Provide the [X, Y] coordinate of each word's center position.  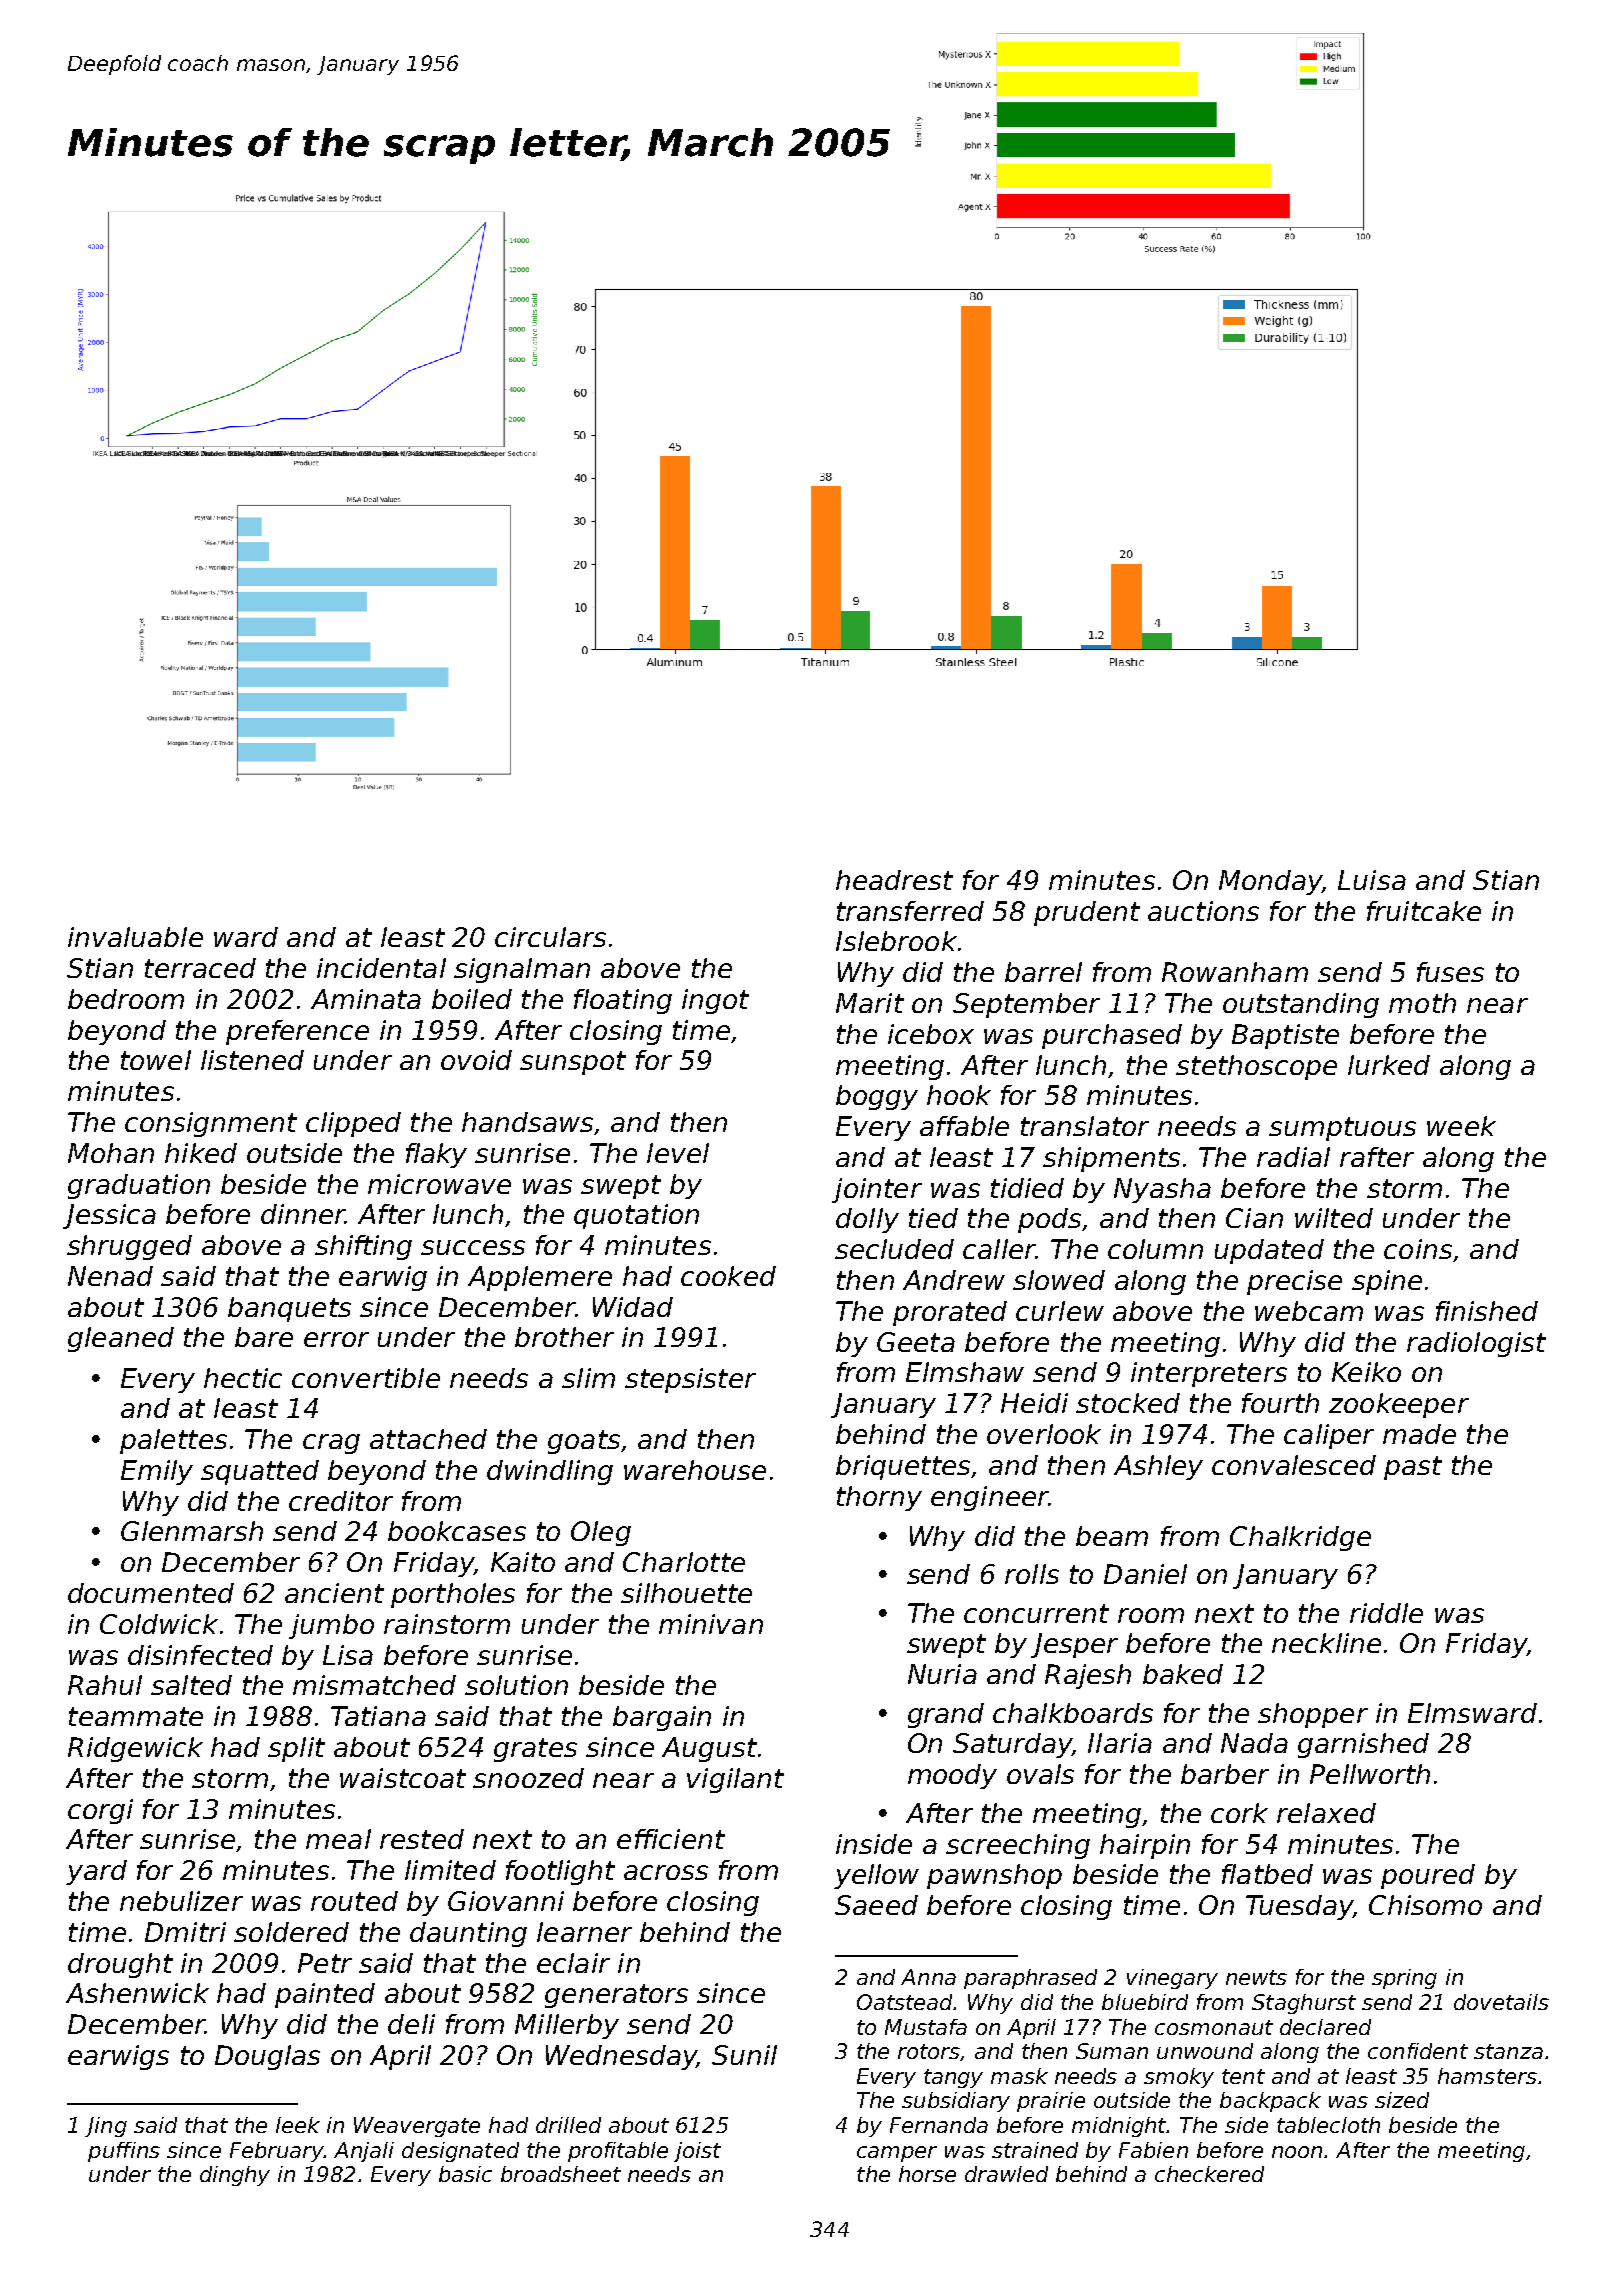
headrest [894, 880]
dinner [303, 1214]
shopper [1313, 1715]
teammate [136, 1716]
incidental [381, 968]
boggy [877, 1097]
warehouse [695, 1470]
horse [927, 2174]
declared [1325, 2027]
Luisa [1372, 880]
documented [151, 1593]
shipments [1111, 1159]
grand [946, 1715]
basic [465, 2174]
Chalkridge [1300, 1538]
